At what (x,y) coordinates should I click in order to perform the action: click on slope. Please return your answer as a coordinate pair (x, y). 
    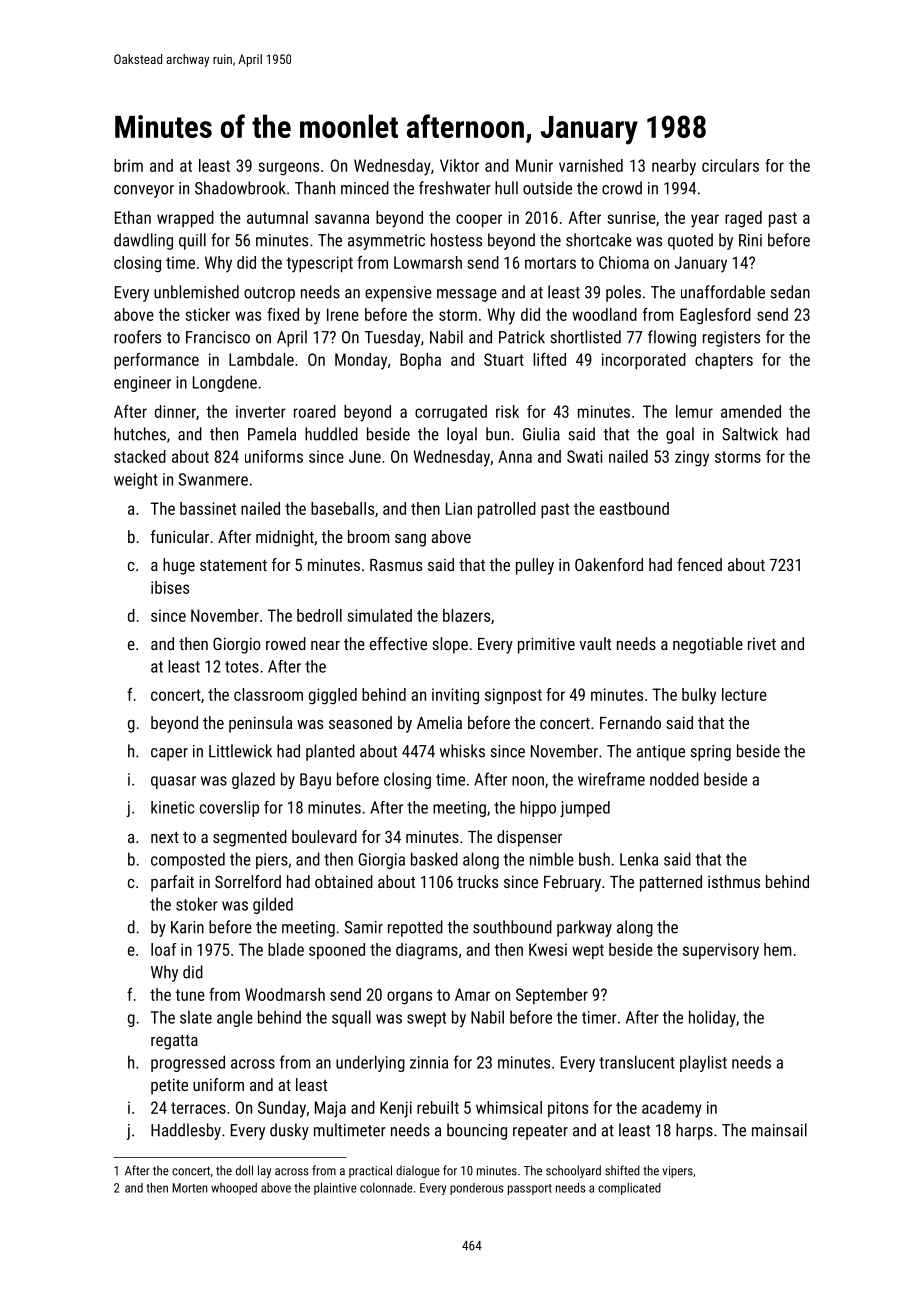
    Looking at the image, I should click on (450, 645).
